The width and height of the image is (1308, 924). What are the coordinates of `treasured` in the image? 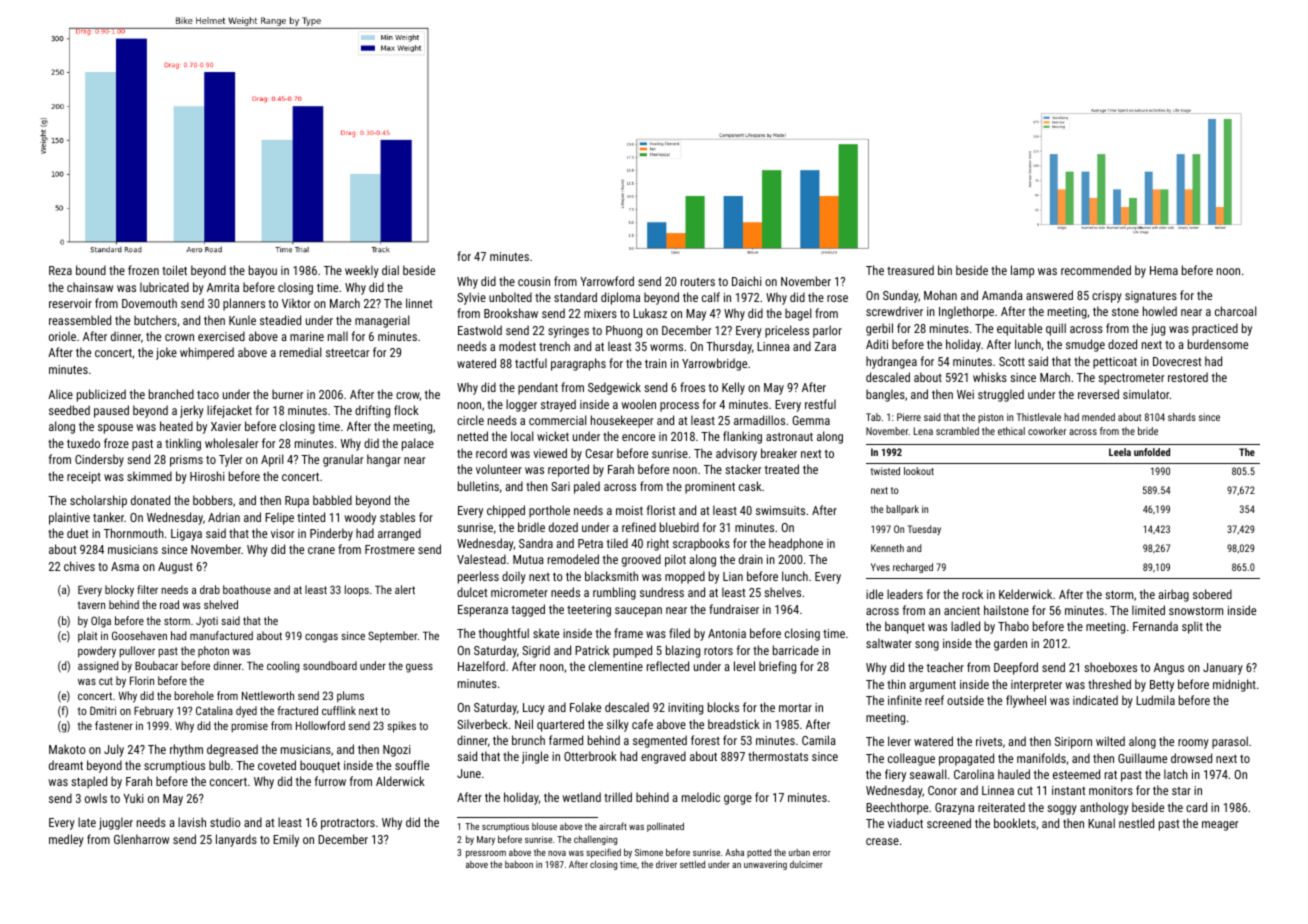 It's located at (910, 270).
